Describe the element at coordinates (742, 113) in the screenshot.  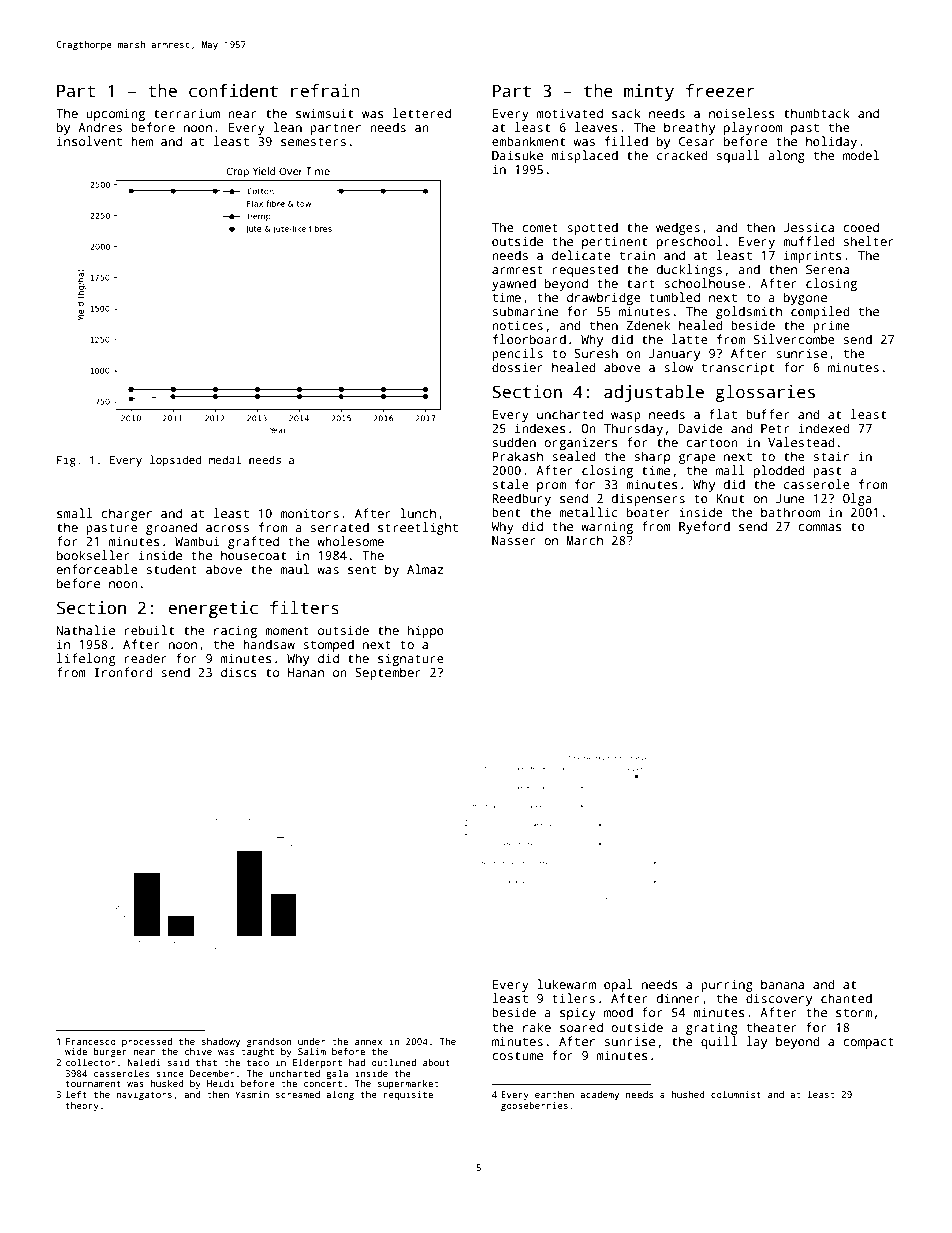
I see `noiseless` at that location.
